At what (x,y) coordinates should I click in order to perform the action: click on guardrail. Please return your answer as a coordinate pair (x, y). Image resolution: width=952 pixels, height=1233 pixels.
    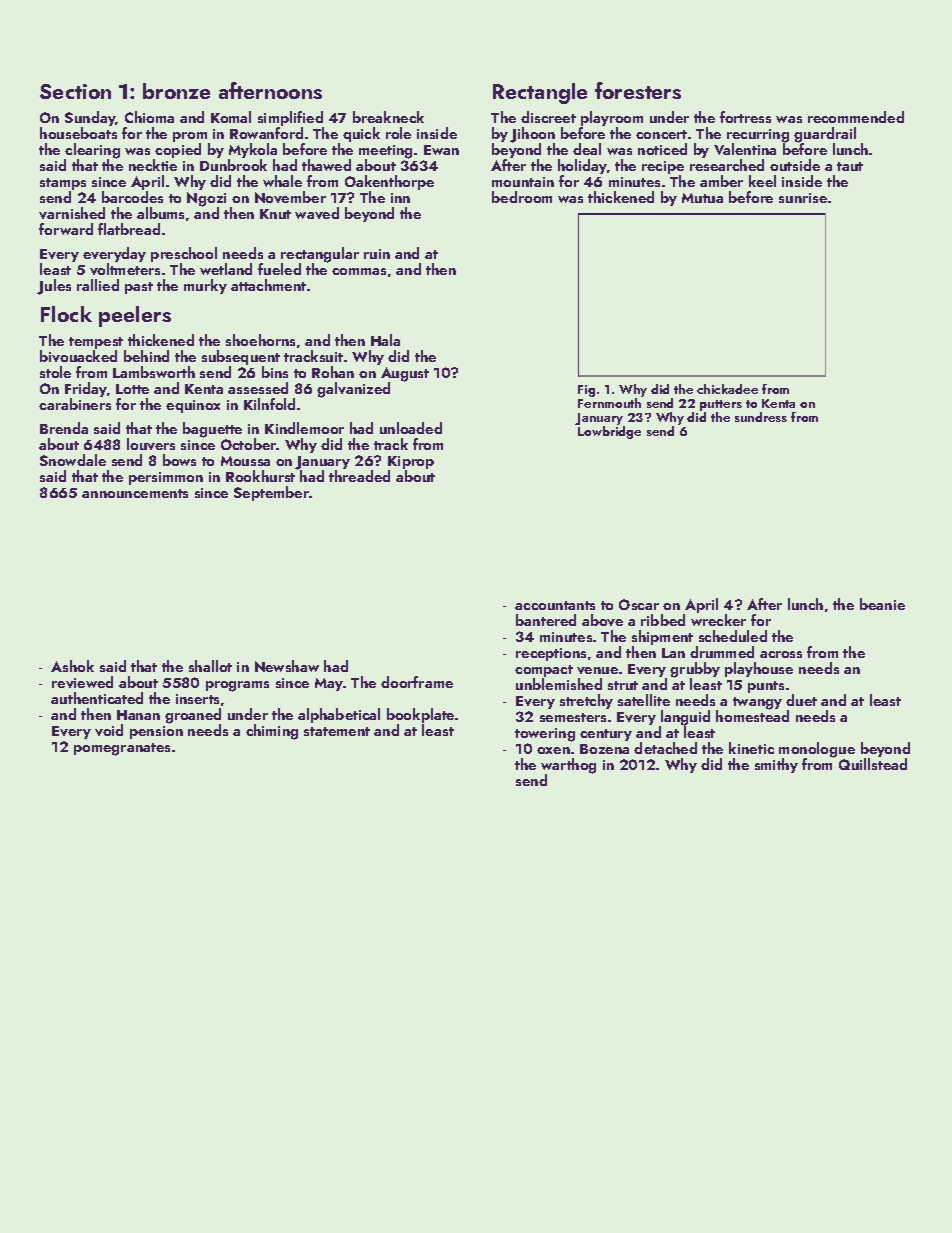
    Looking at the image, I should click on (825, 135).
